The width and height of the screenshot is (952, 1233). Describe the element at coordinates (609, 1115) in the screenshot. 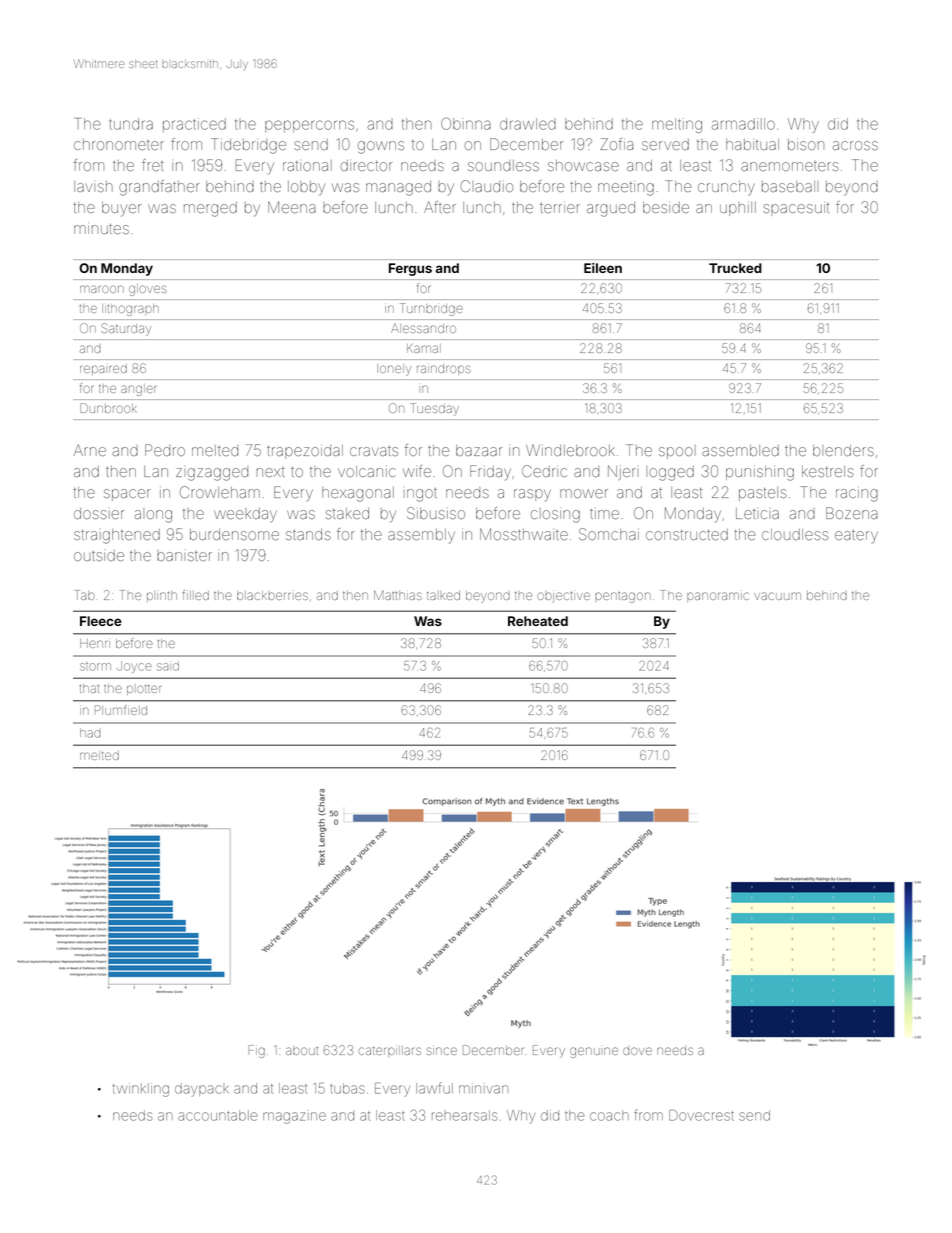

I see `coach` at that location.
